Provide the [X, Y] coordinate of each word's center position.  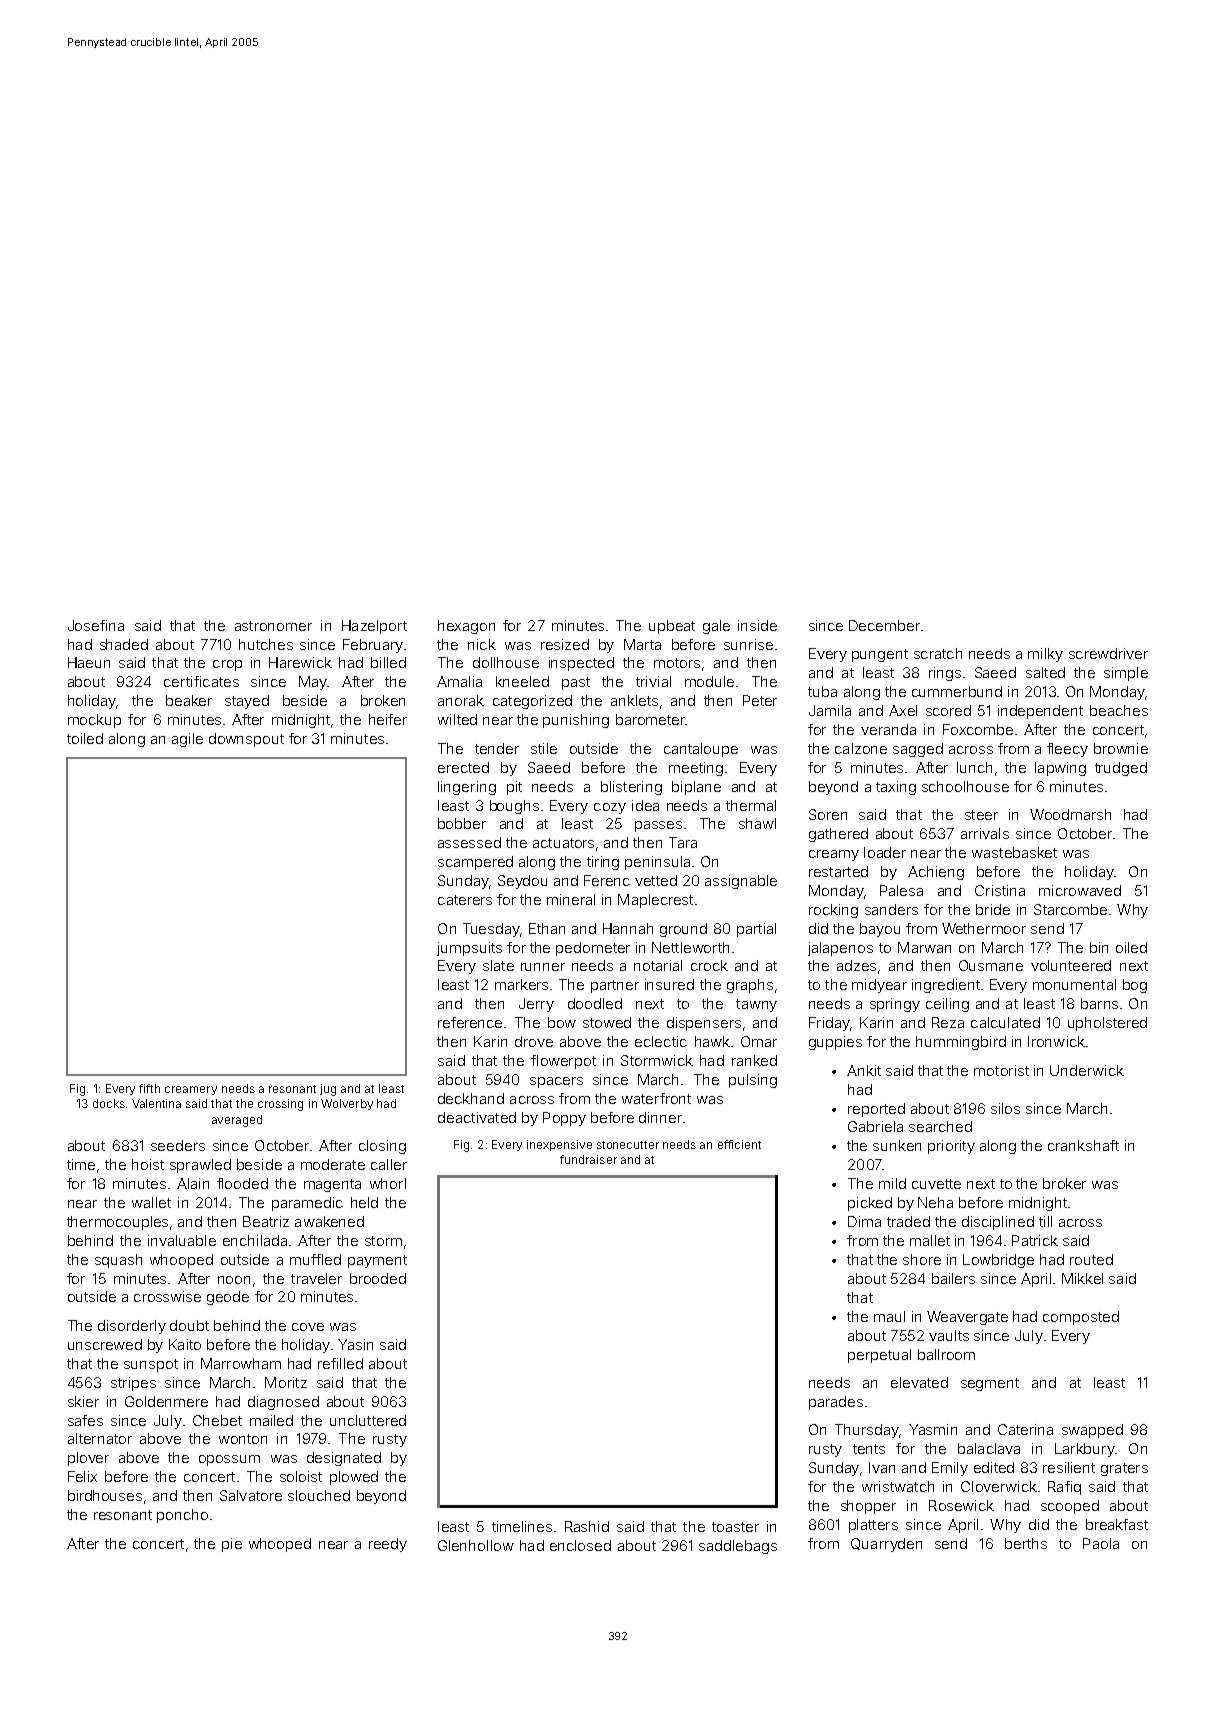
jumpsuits [469, 949]
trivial [653, 681]
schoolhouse [965, 786]
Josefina [96, 625]
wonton [243, 1439]
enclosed [580, 1545]
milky [1045, 655]
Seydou [522, 882]
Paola [1101, 1543]
